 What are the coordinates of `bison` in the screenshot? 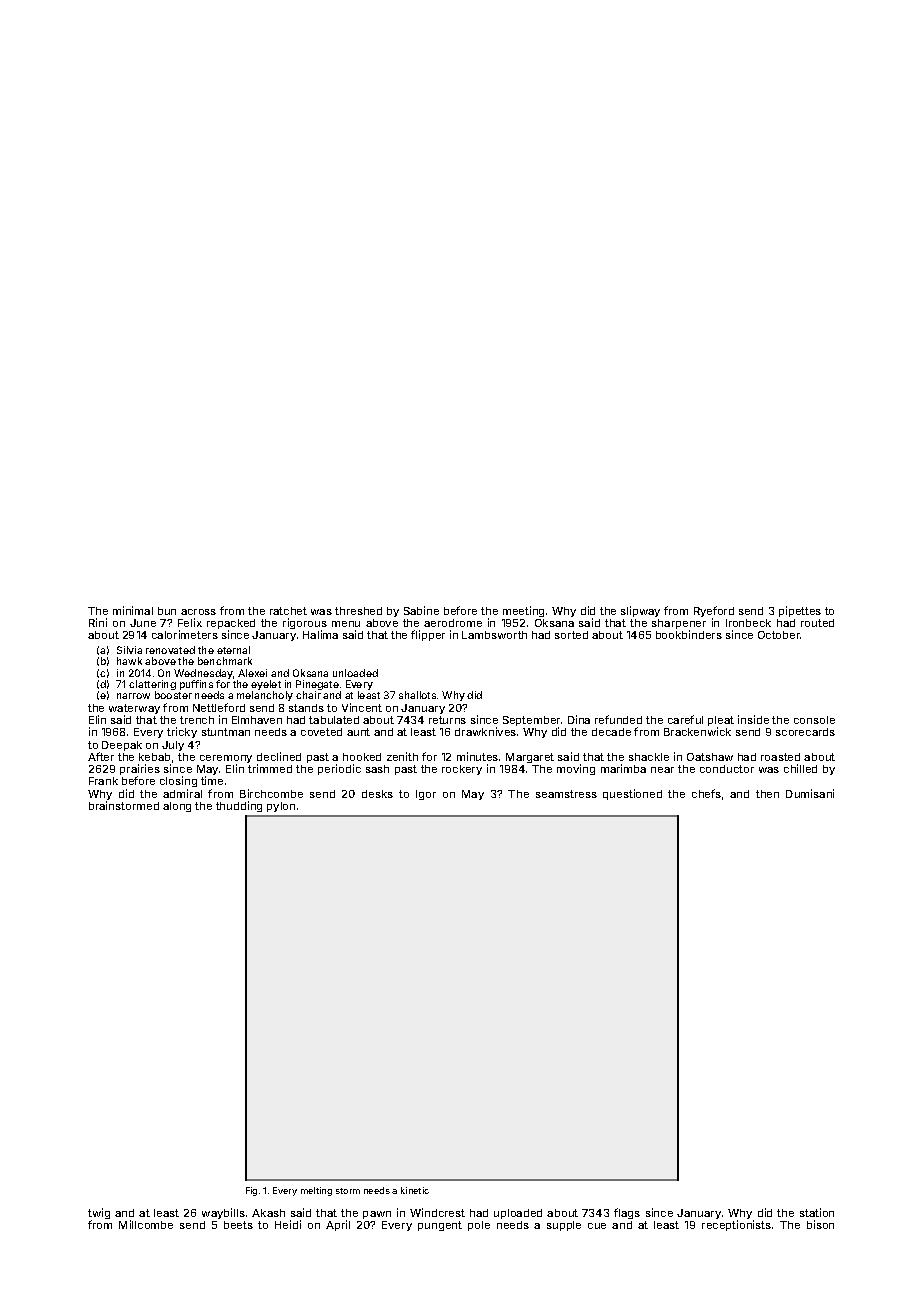 It's located at (820, 1224).
